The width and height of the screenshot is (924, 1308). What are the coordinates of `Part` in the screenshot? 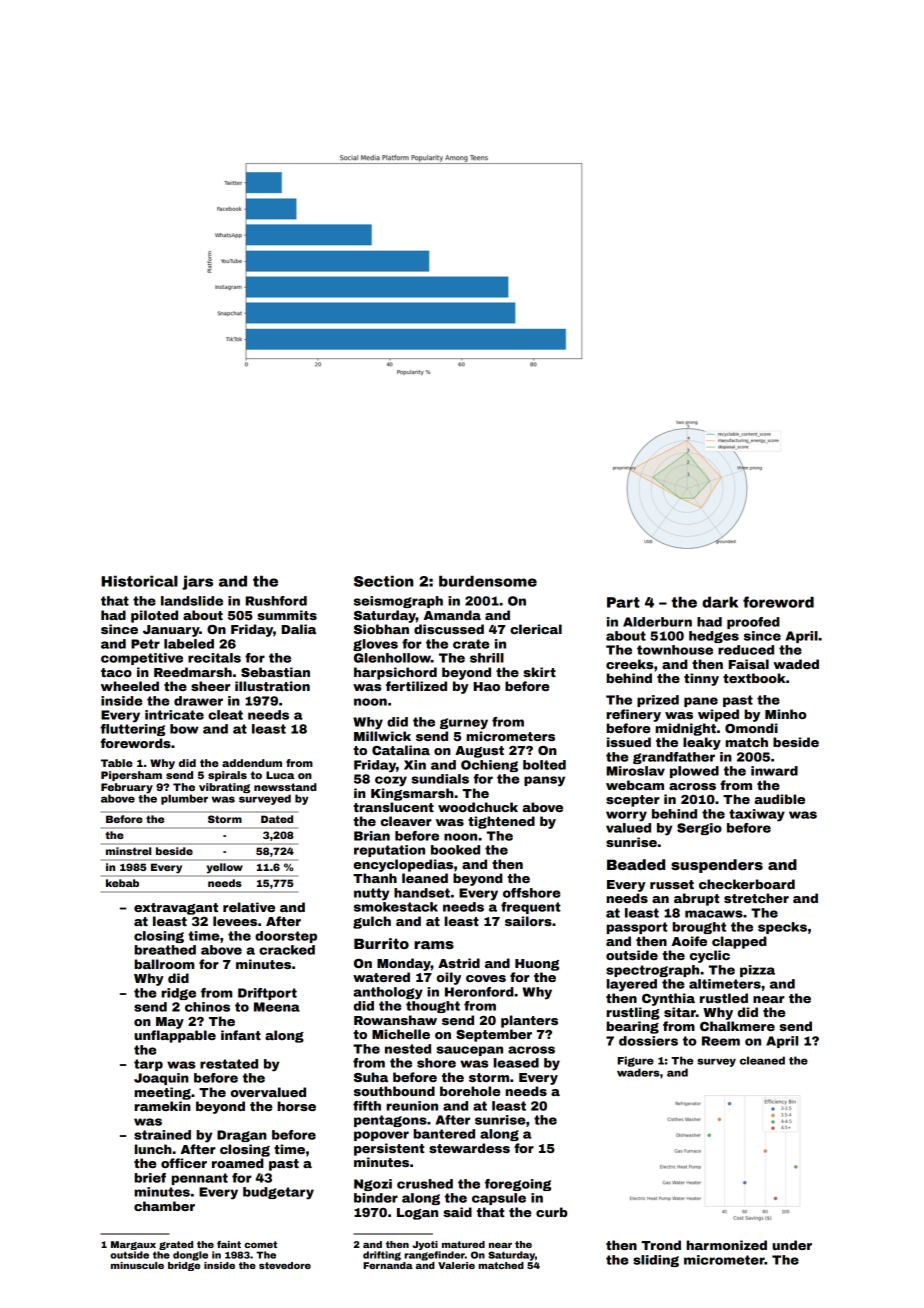 It's located at (623, 602).
